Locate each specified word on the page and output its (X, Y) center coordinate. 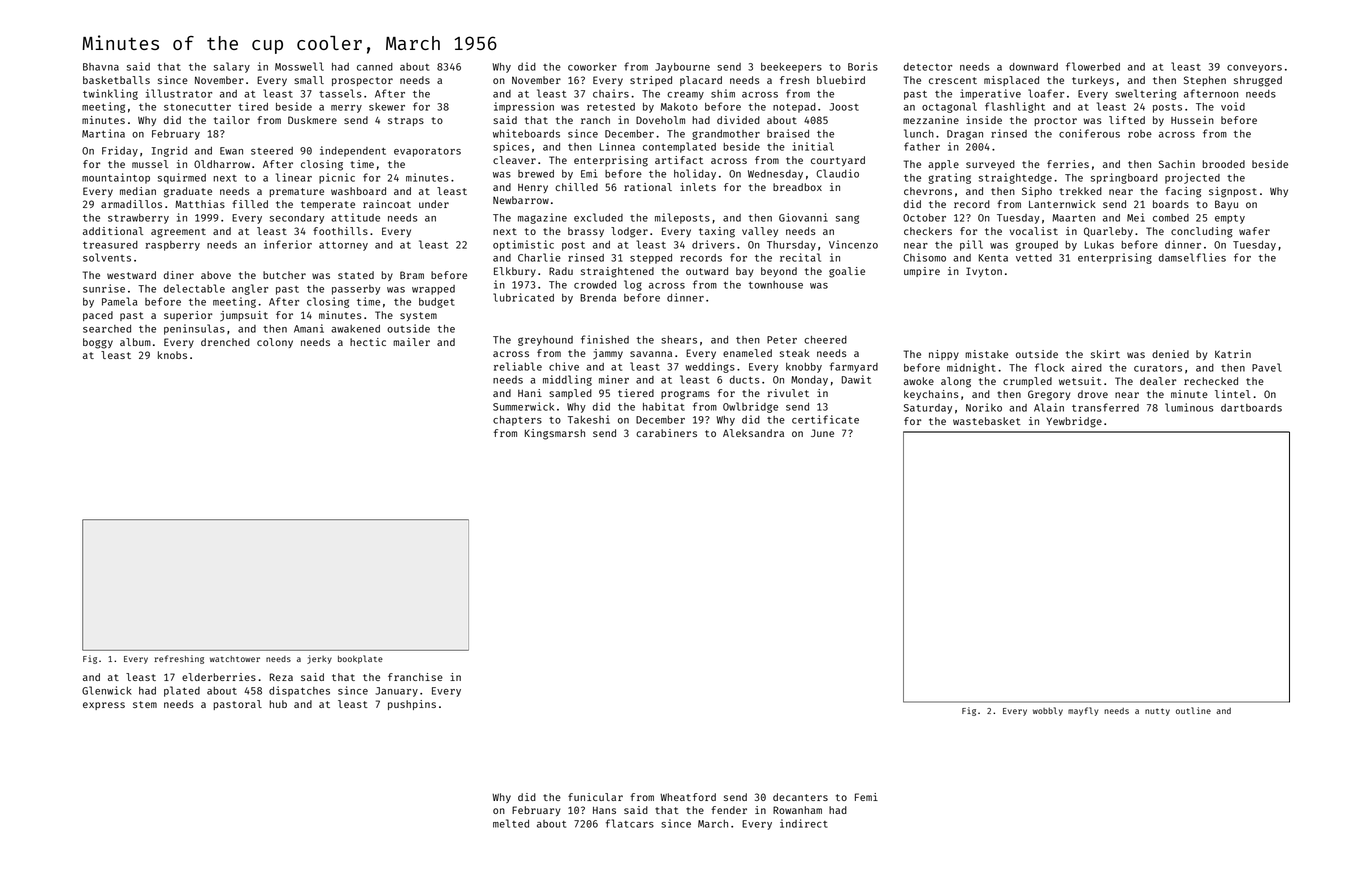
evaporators (427, 152)
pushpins (412, 705)
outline (1193, 710)
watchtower (235, 659)
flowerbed (1093, 66)
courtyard (838, 161)
